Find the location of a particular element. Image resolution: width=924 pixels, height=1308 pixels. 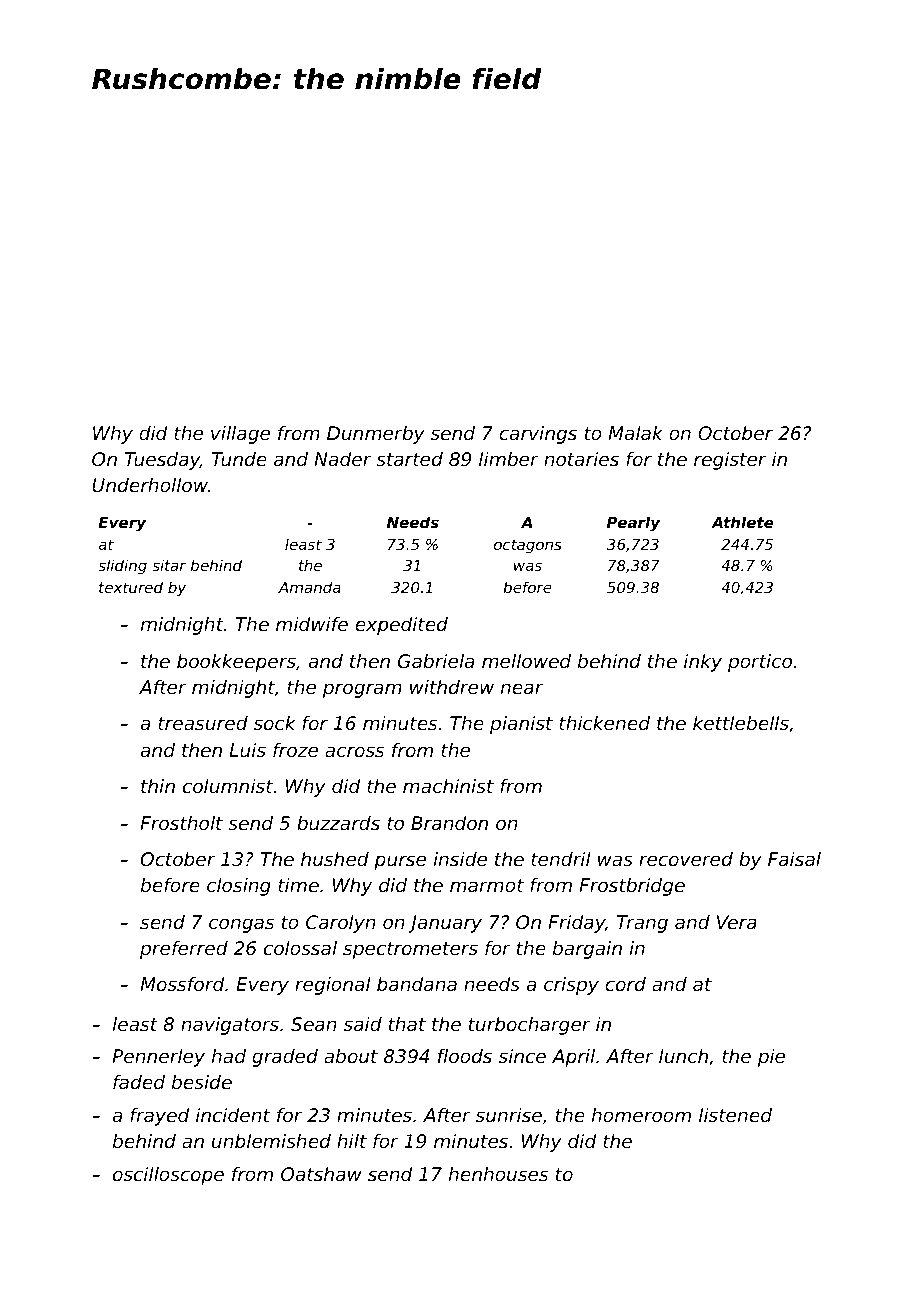

Malak is located at coordinates (635, 433).
